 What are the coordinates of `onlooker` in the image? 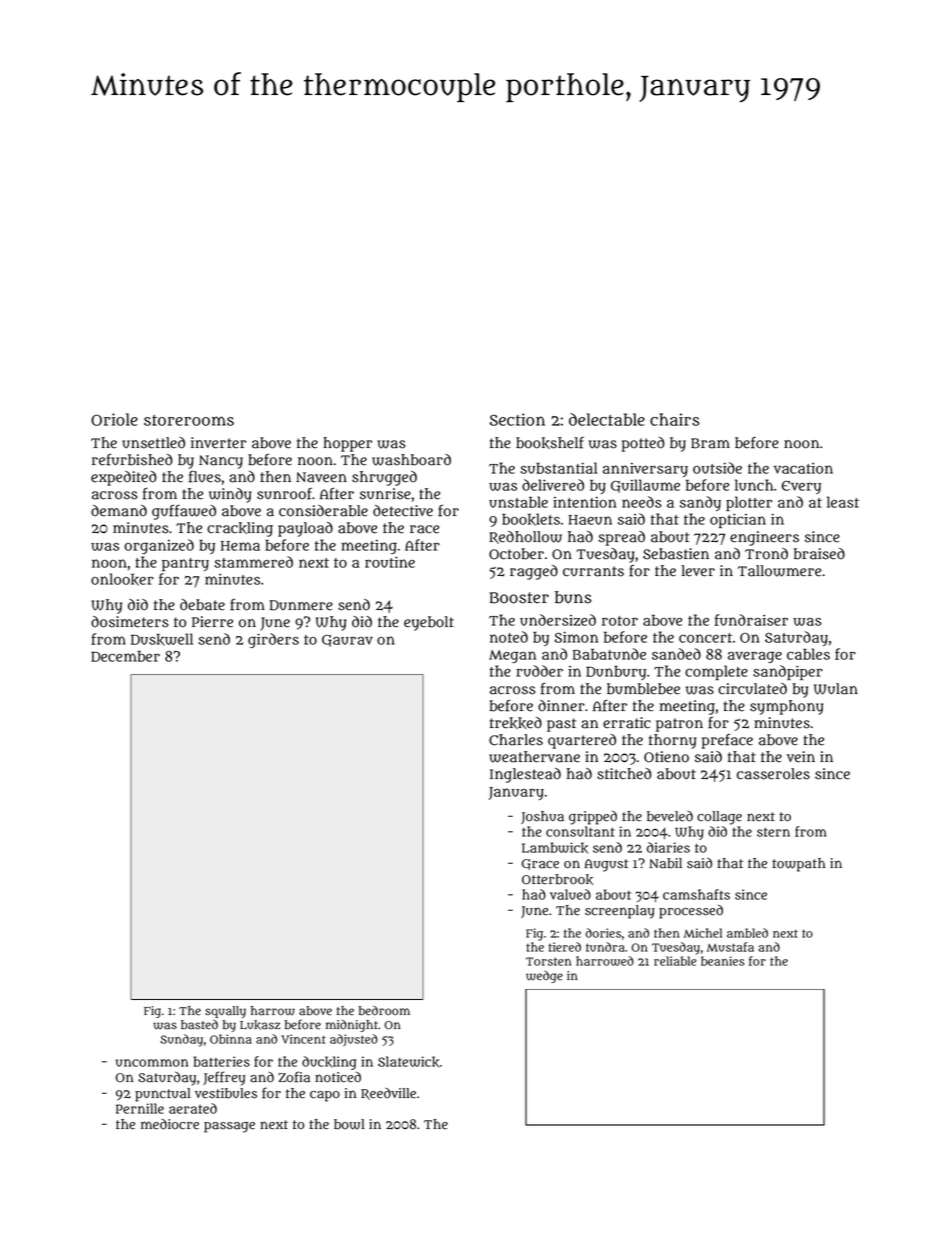 It's located at (122, 579).
